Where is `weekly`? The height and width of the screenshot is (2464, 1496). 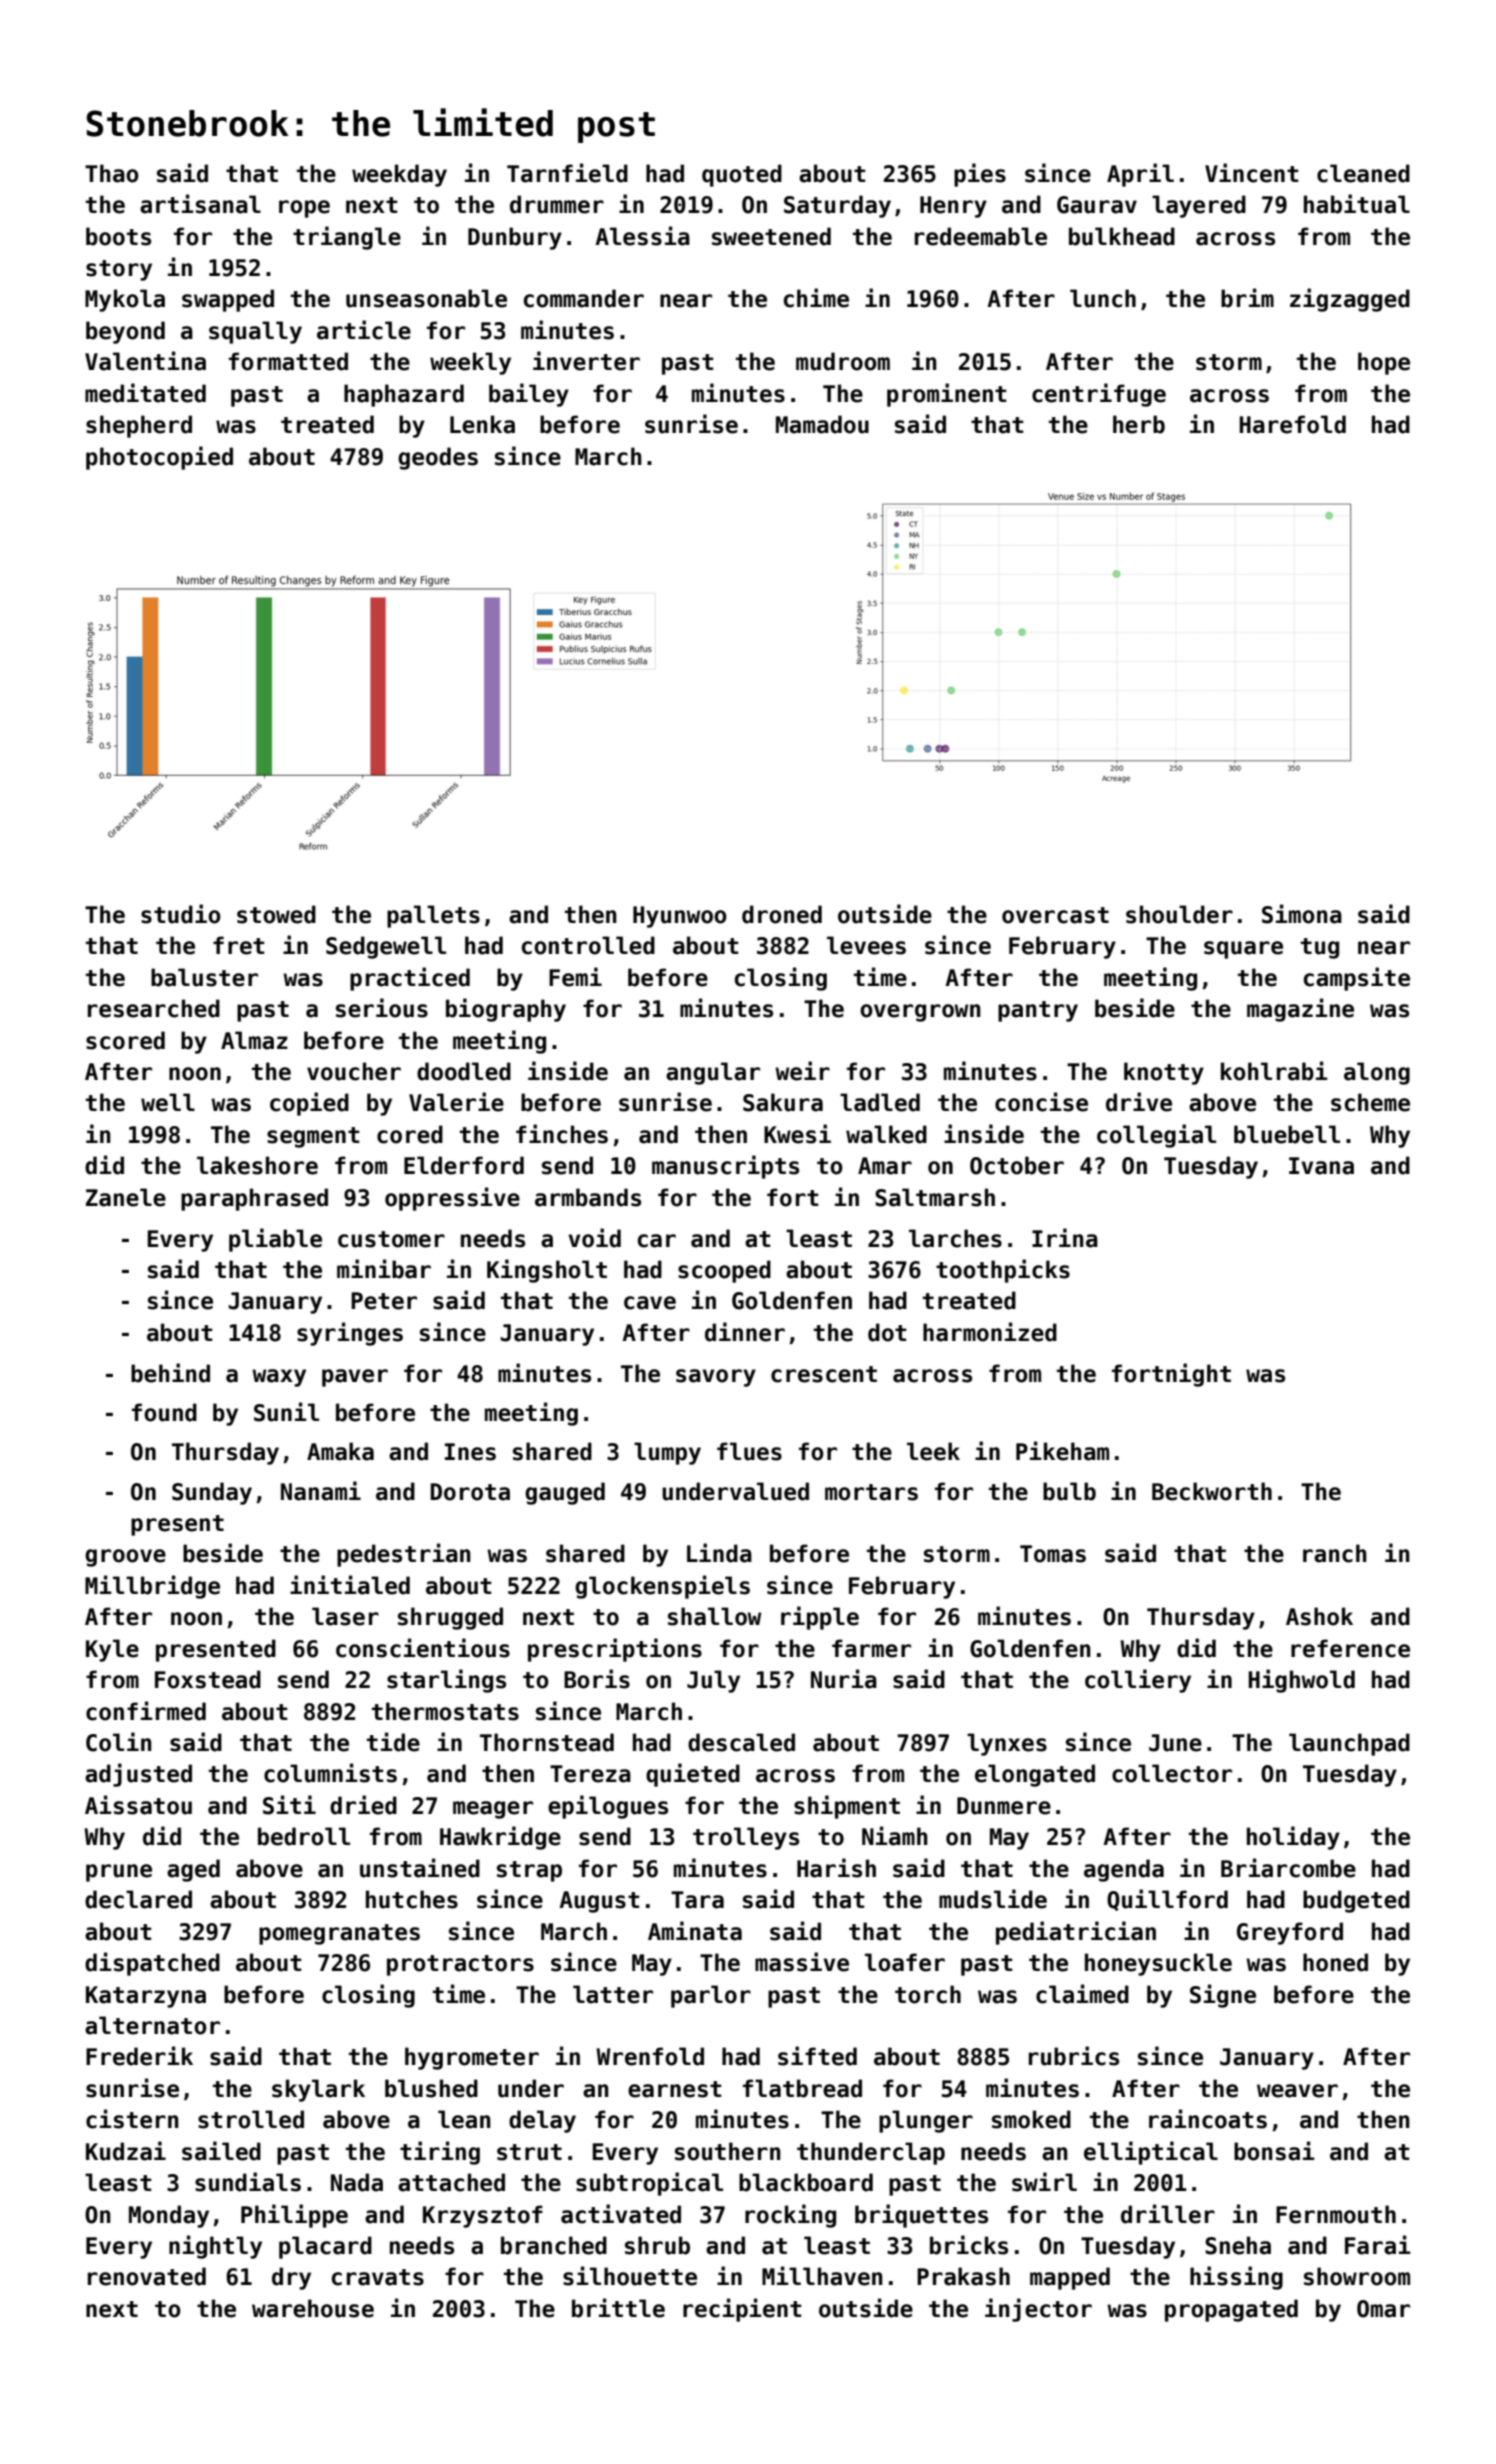 weekly is located at coordinates (470, 363).
